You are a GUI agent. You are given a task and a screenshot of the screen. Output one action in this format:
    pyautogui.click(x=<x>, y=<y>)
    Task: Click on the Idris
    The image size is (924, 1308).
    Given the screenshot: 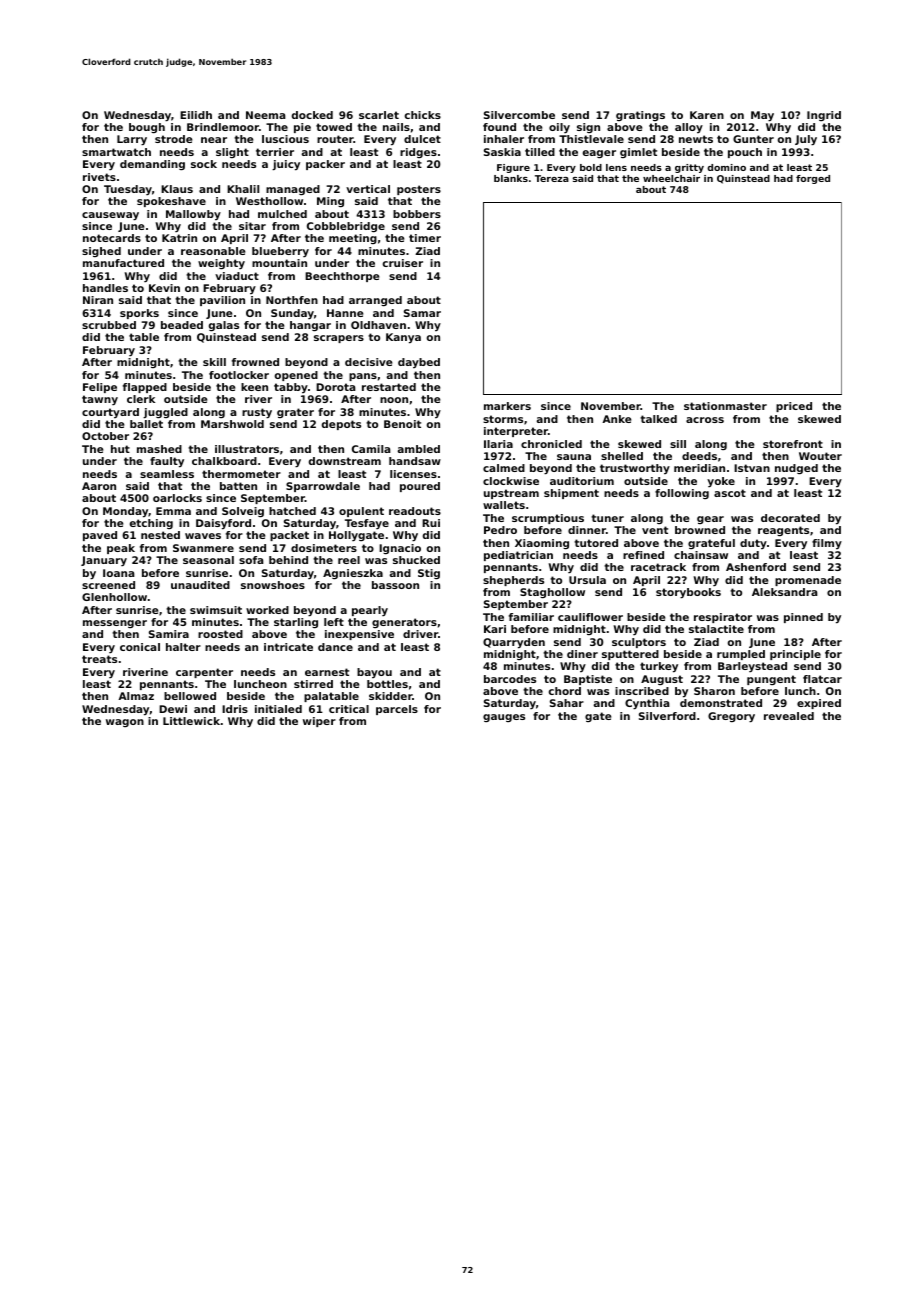 What is the action you would take?
    pyautogui.click(x=235, y=709)
